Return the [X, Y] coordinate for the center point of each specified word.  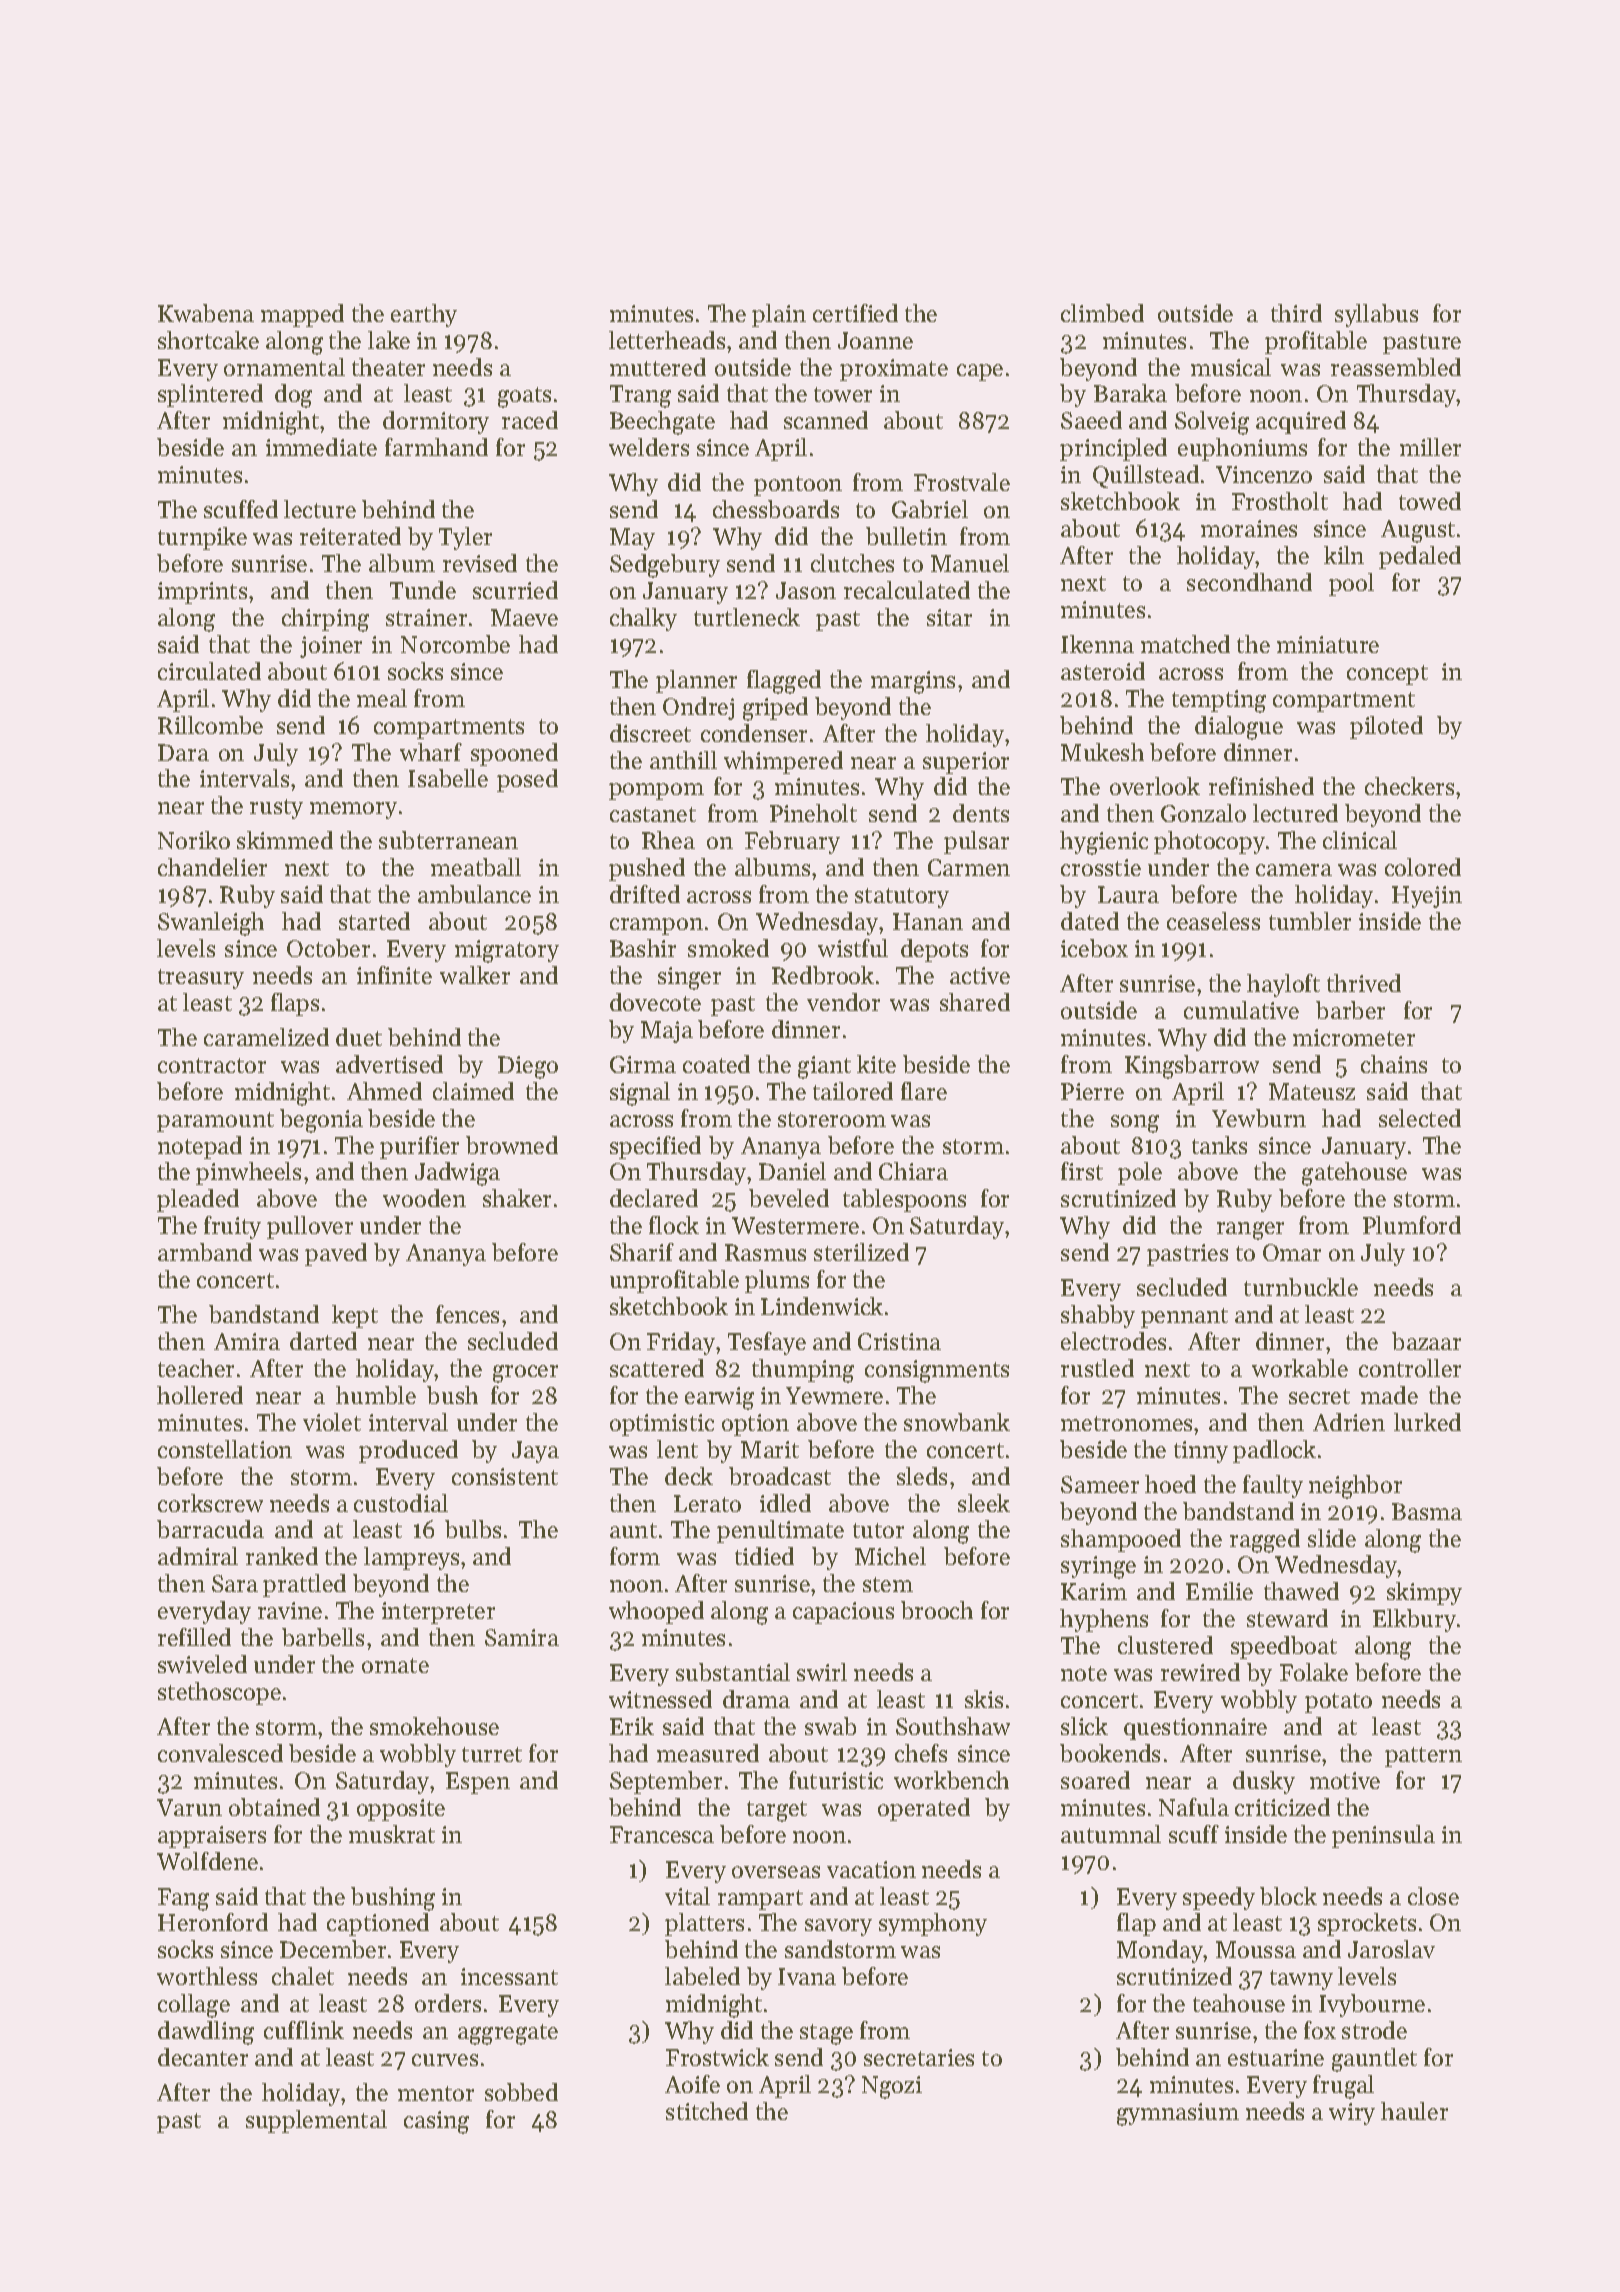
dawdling [206, 2033]
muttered [658, 367]
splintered [210, 395]
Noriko [194, 840]
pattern [1423, 1757]
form [635, 1556]
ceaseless [1213, 921]
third [1296, 313]
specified [655, 1147]
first [1082, 1171]
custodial [401, 1503]
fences [467, 1314]
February [792, 842]
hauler [1414, 2111]
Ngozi [892, 2087]
